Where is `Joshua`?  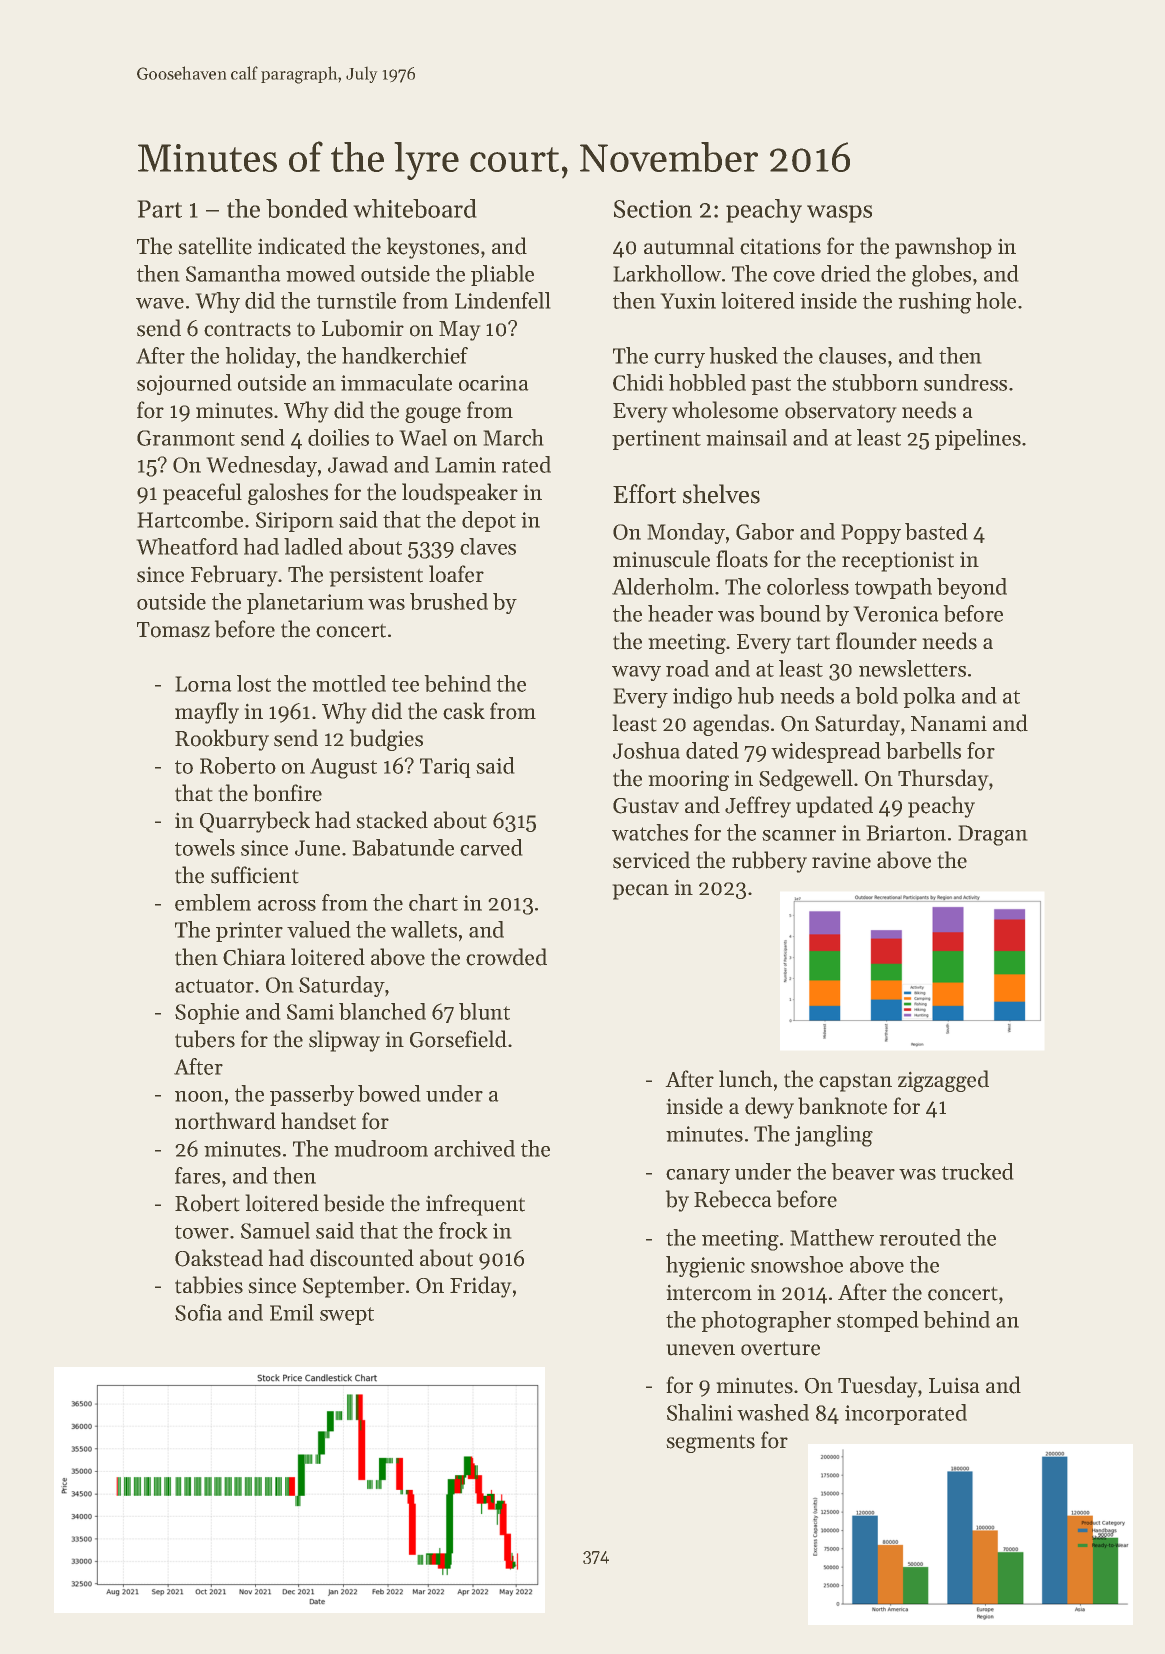 Joshua is located at coordinates (646, 750).
